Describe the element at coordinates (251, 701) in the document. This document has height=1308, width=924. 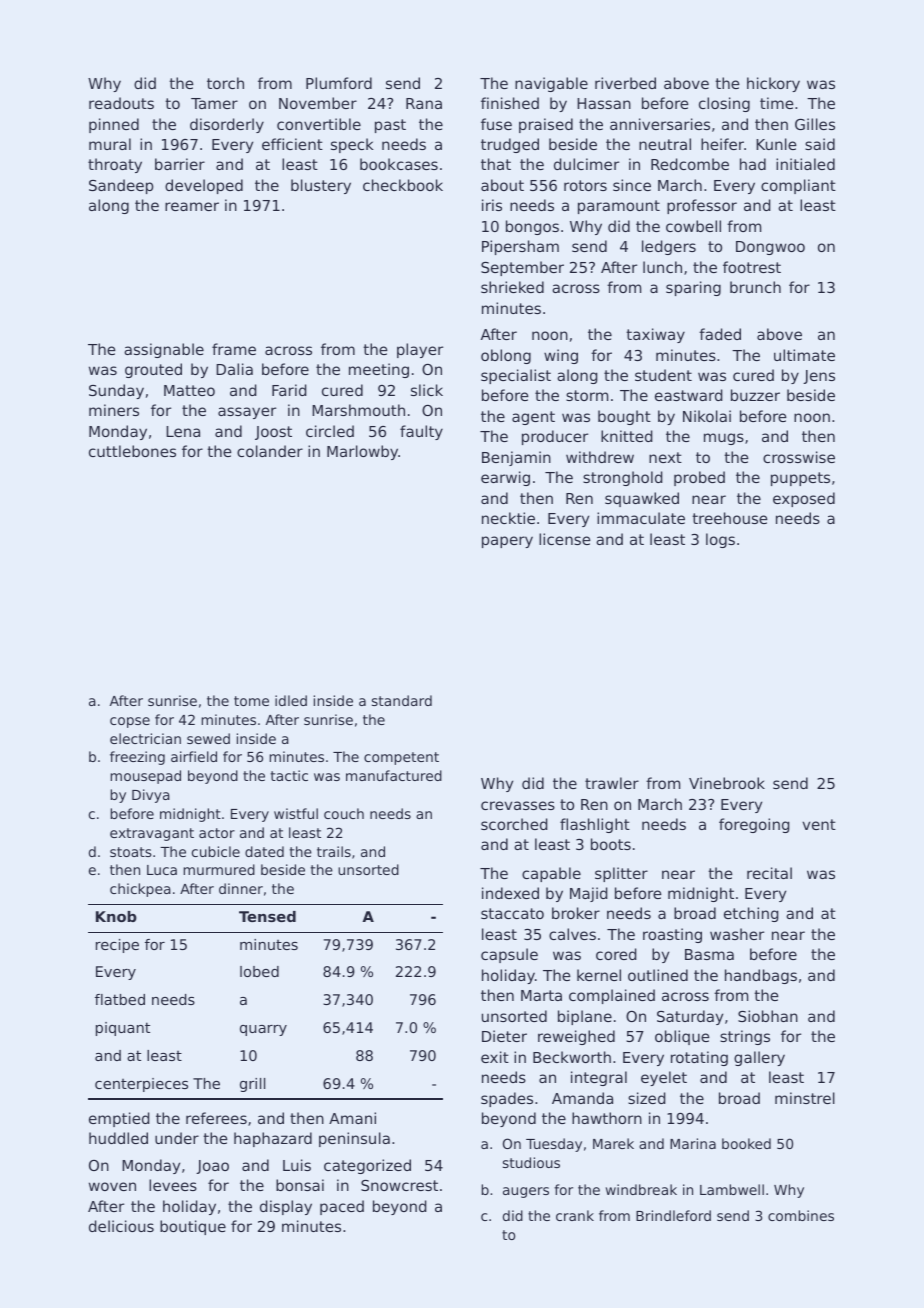
I see `tome` at that location.
